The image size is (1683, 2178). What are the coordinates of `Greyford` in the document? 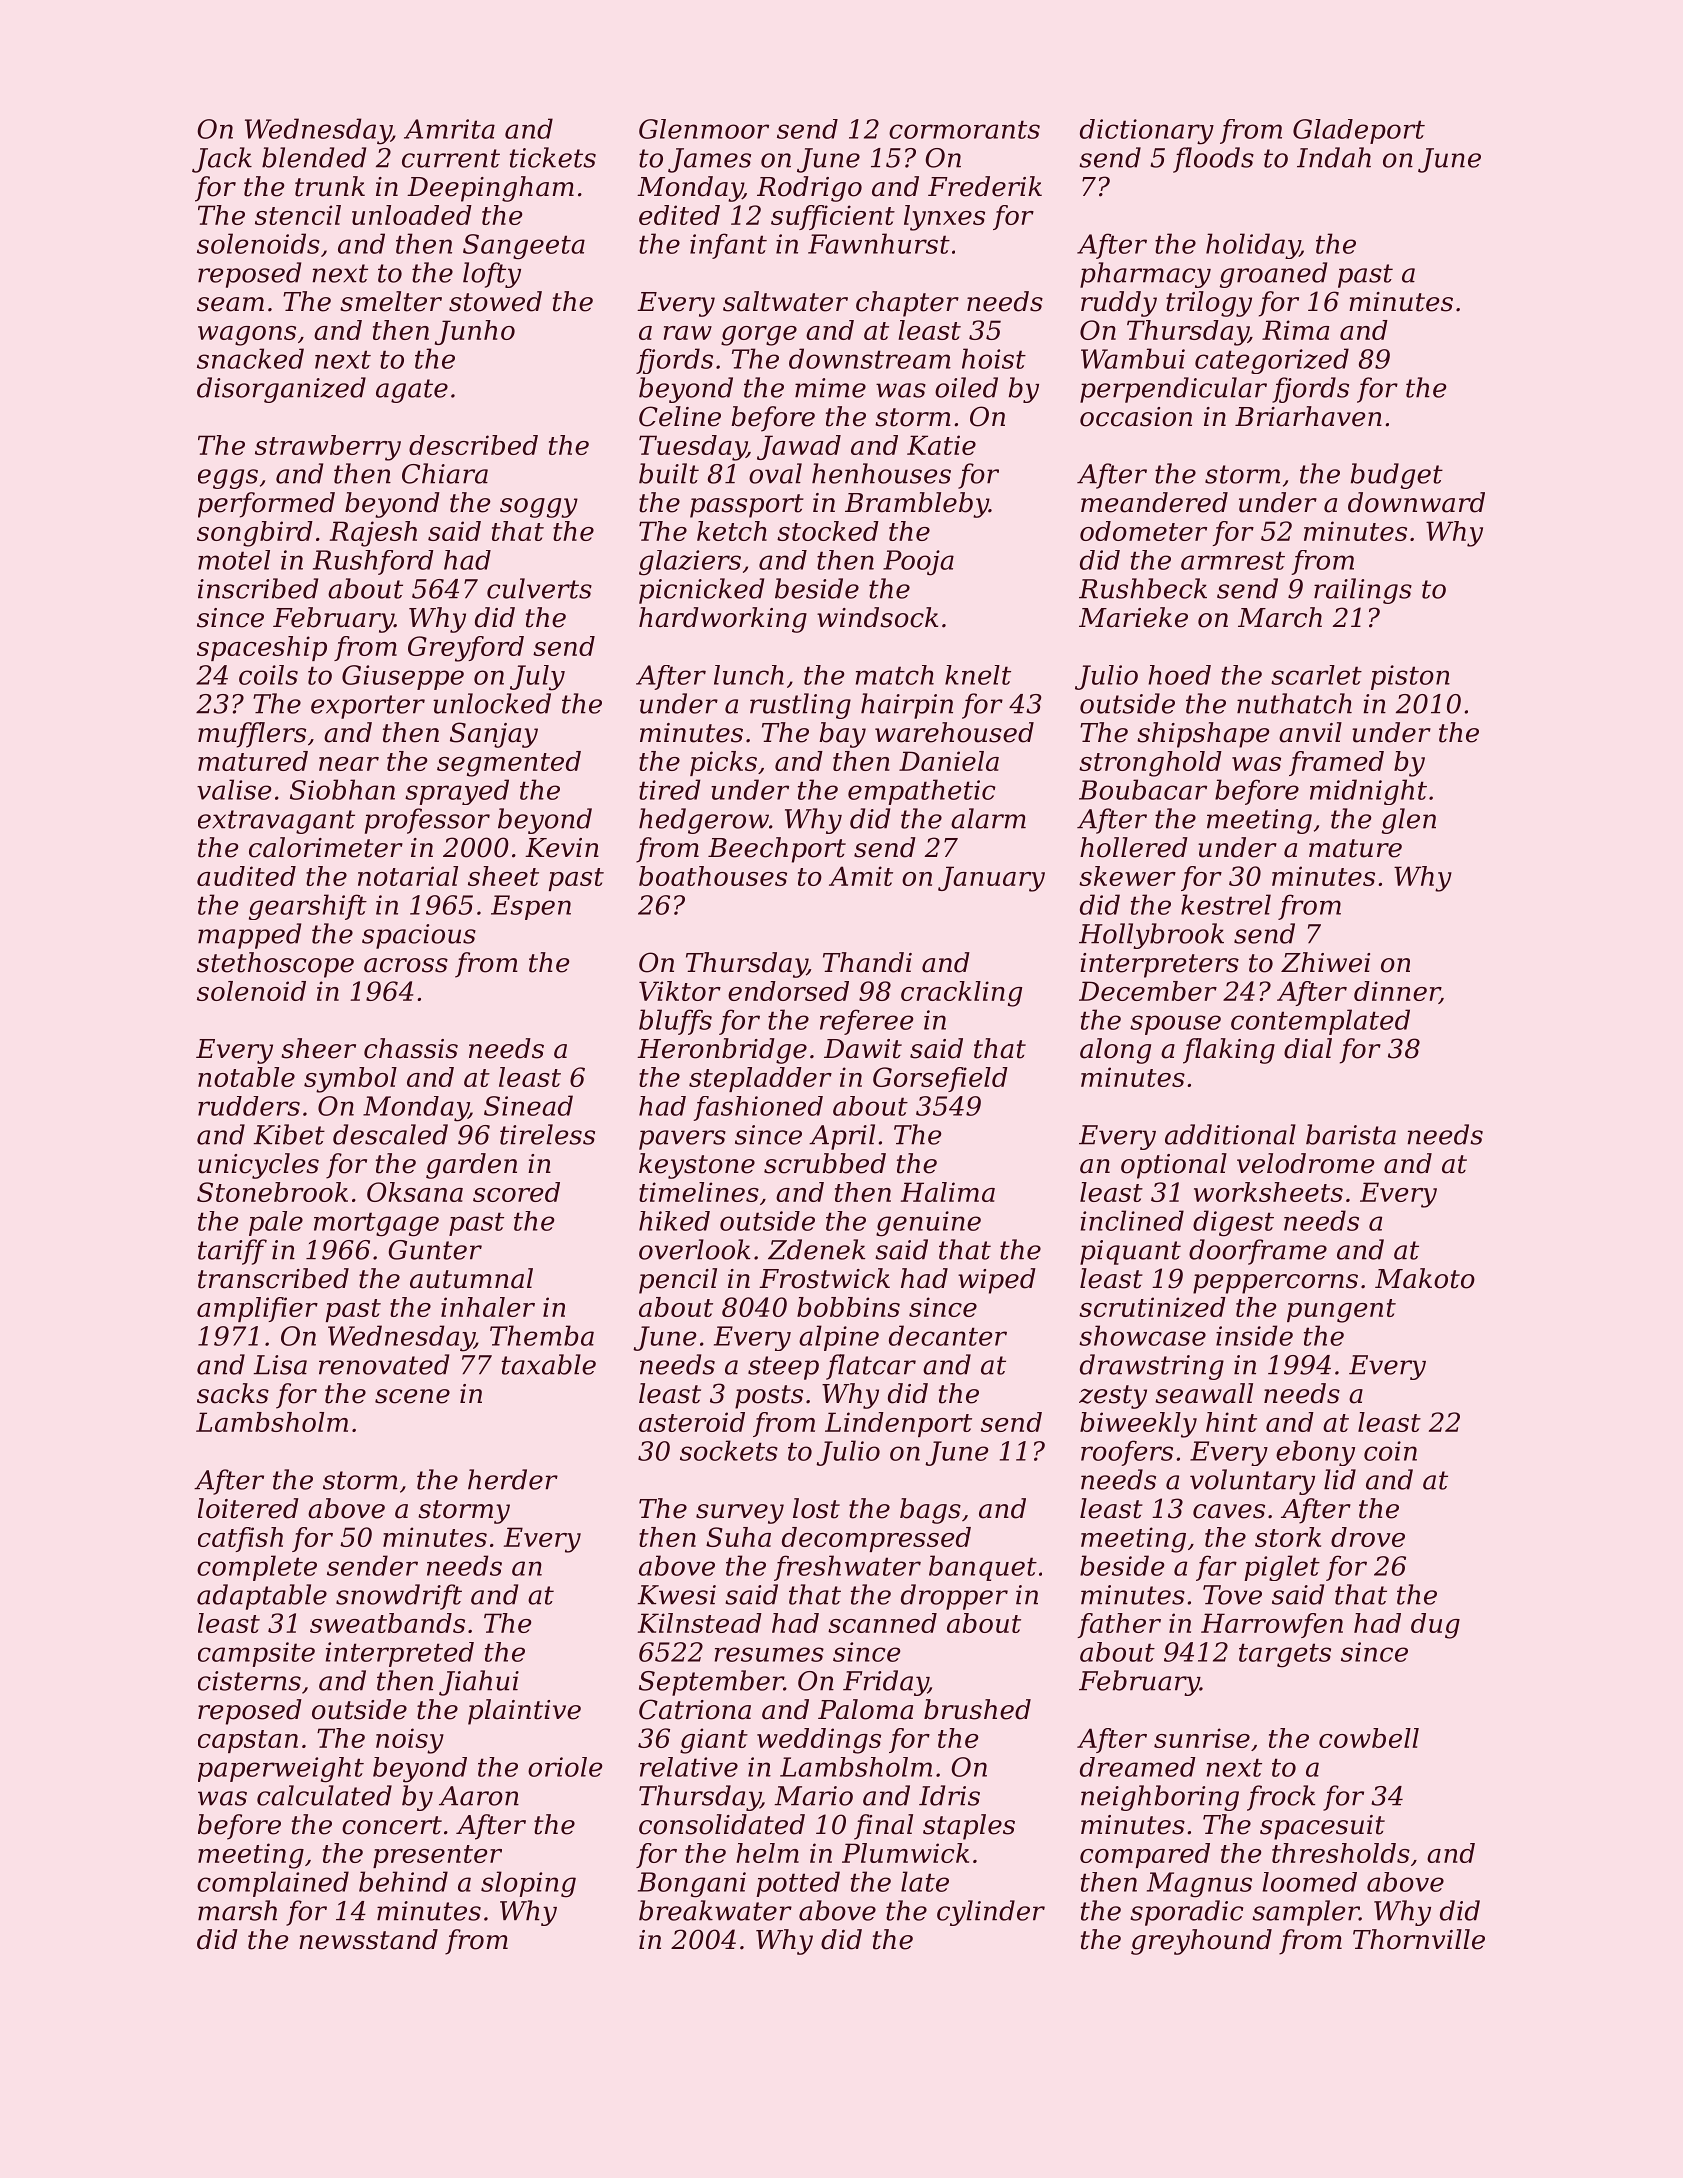 It's located at (466, 649).
